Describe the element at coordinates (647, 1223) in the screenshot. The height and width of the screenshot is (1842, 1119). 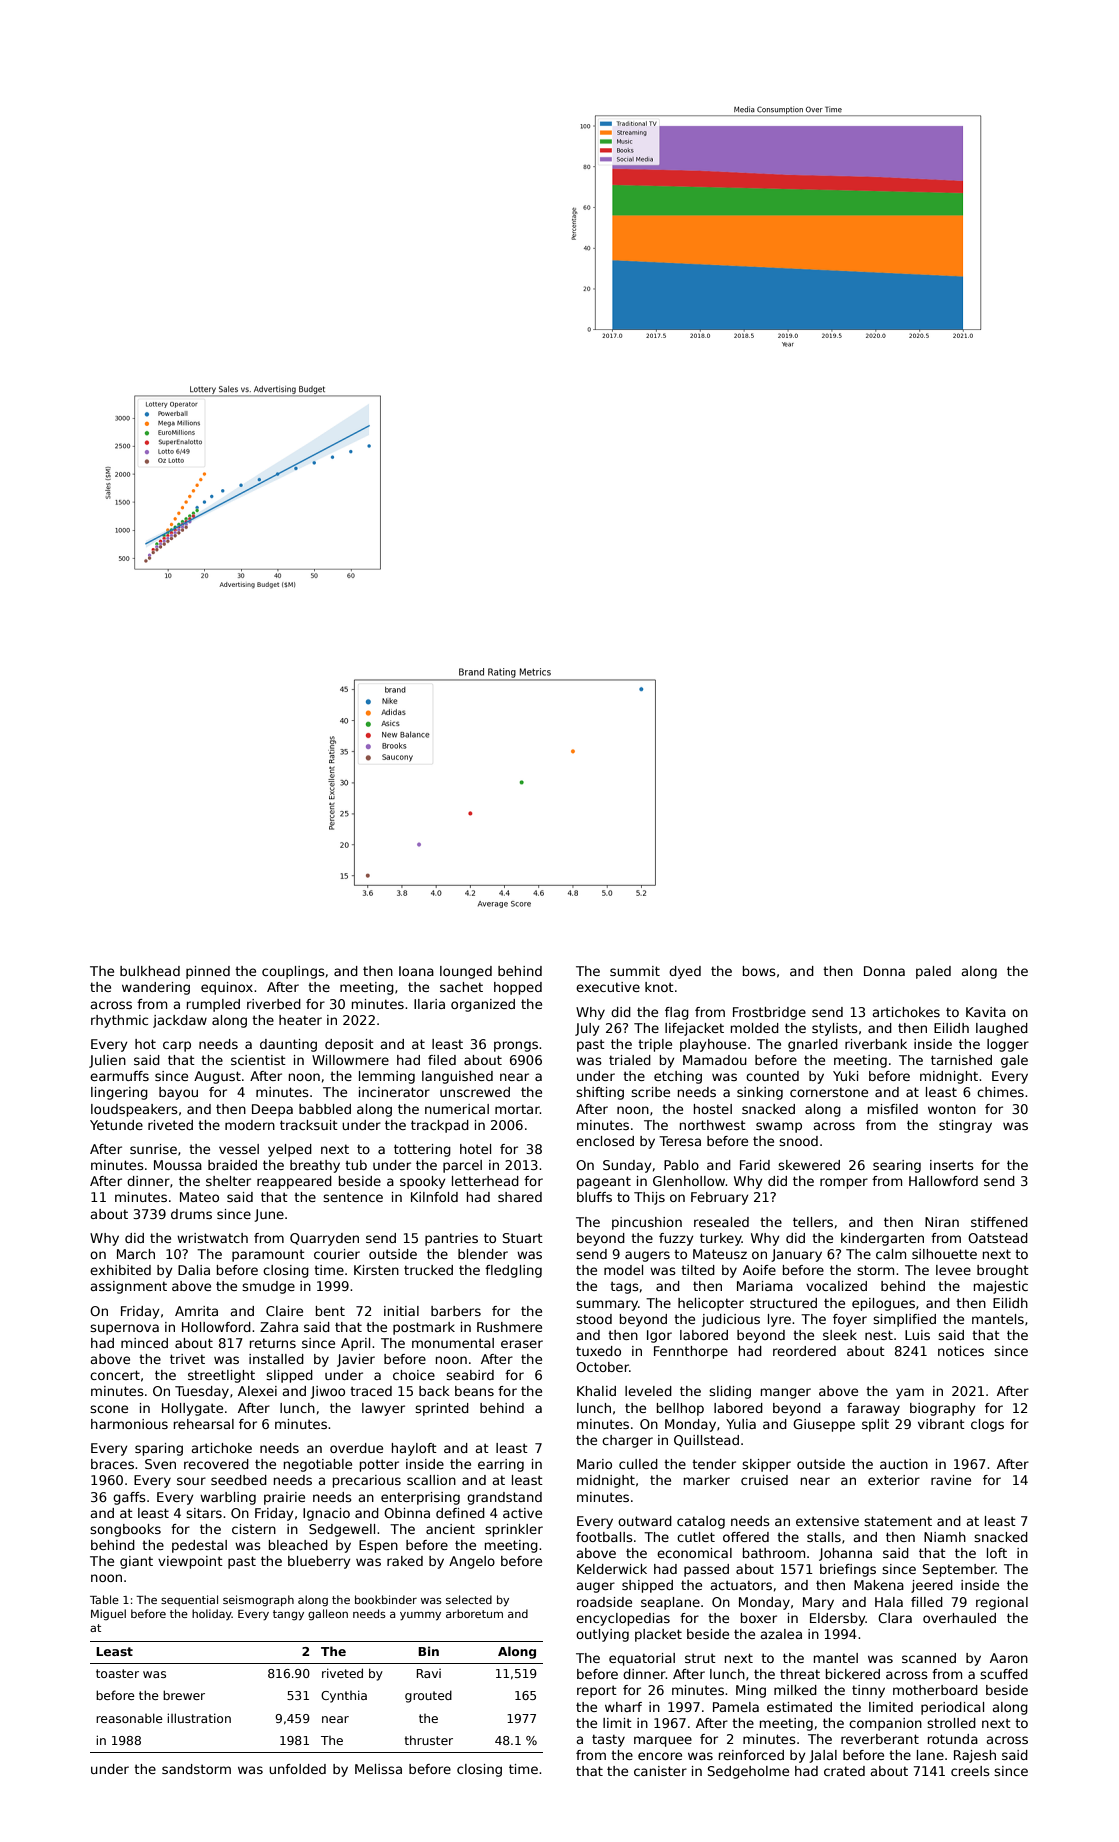
I see `pincushion` at that location.
